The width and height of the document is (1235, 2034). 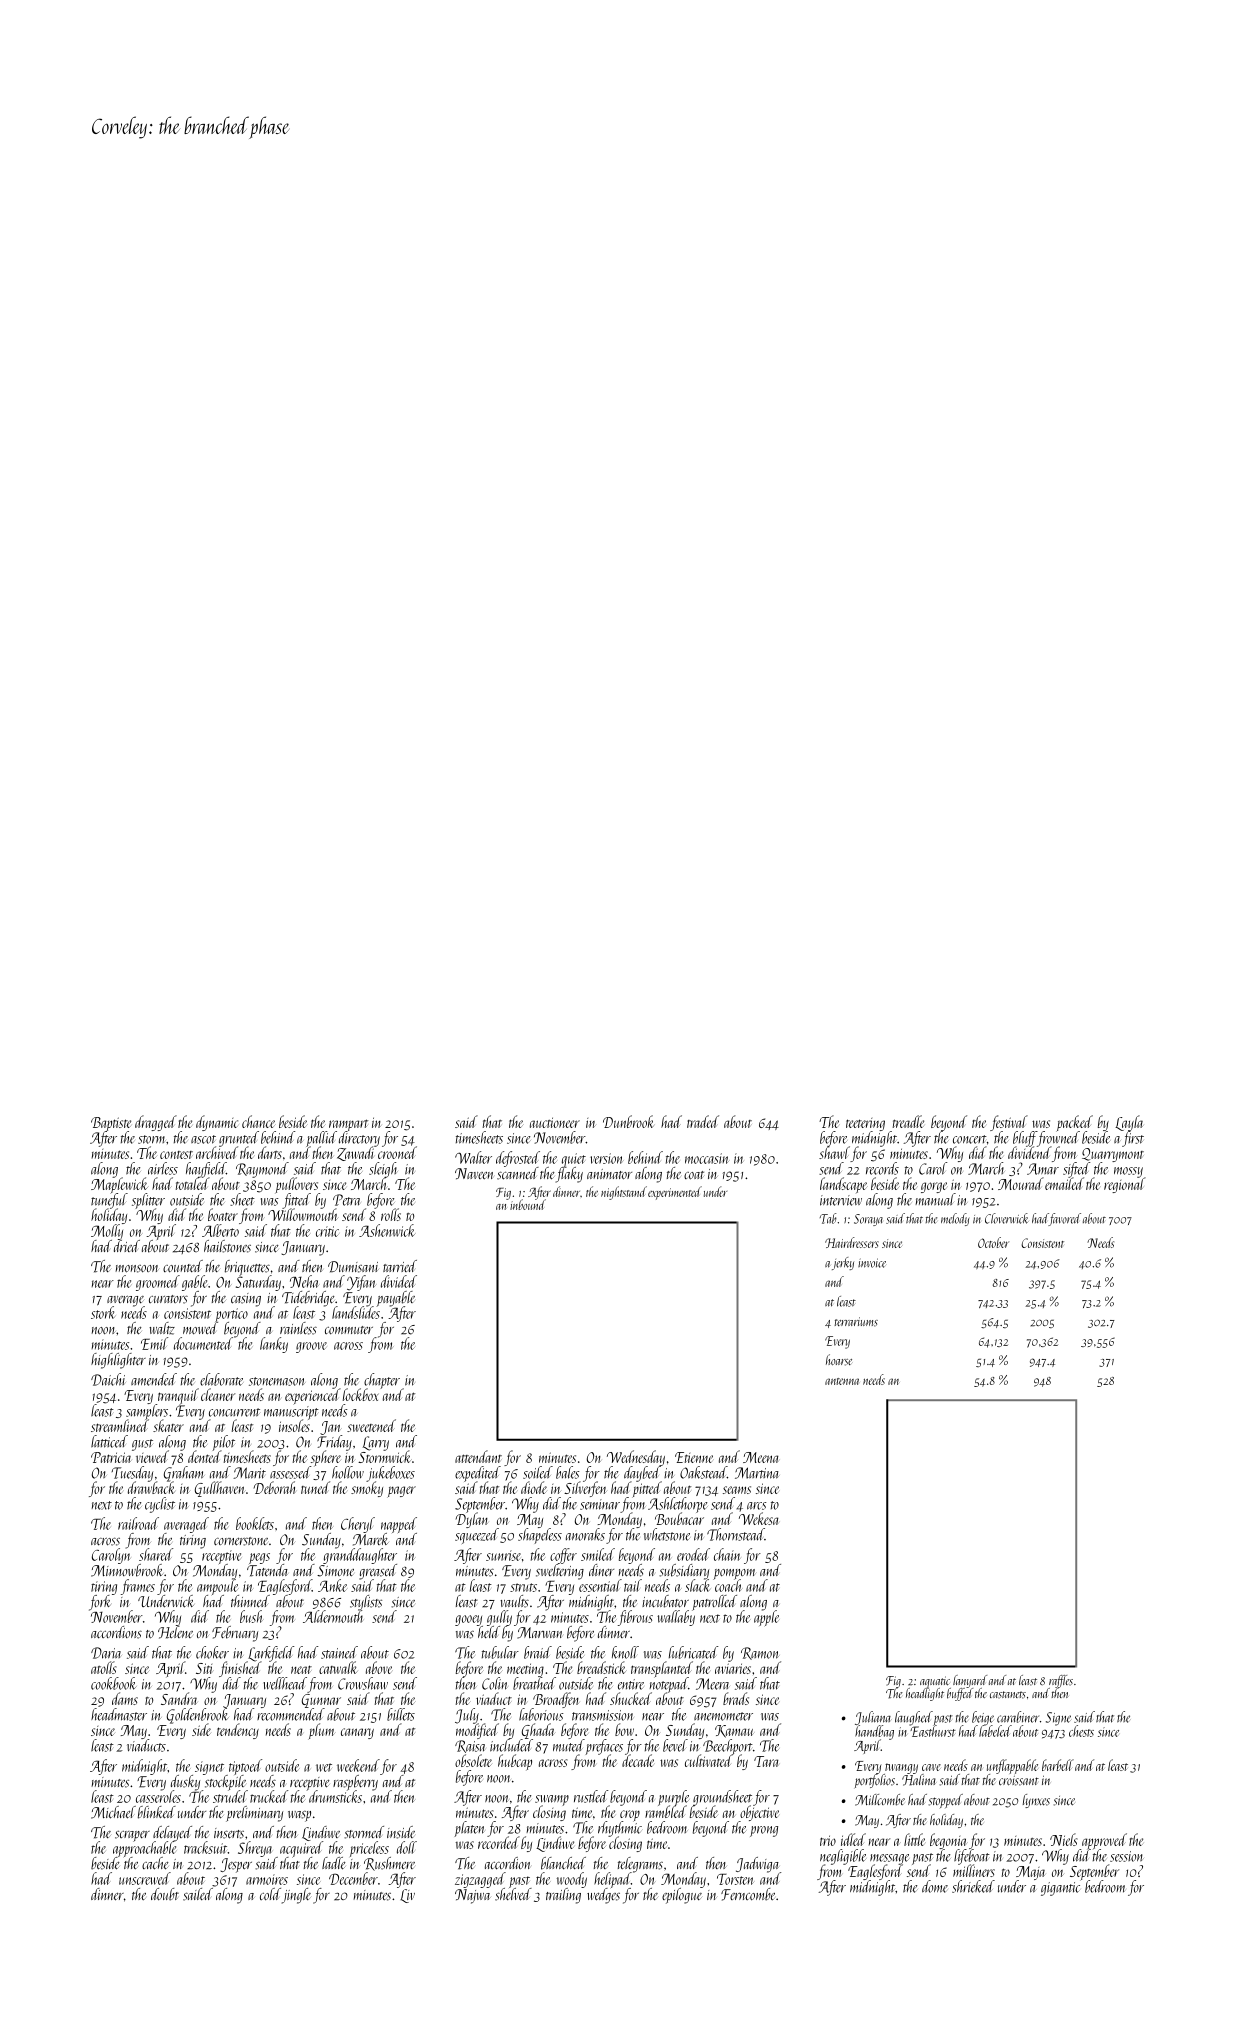 I want to click on arcs, so click(x=756, y=1506).
